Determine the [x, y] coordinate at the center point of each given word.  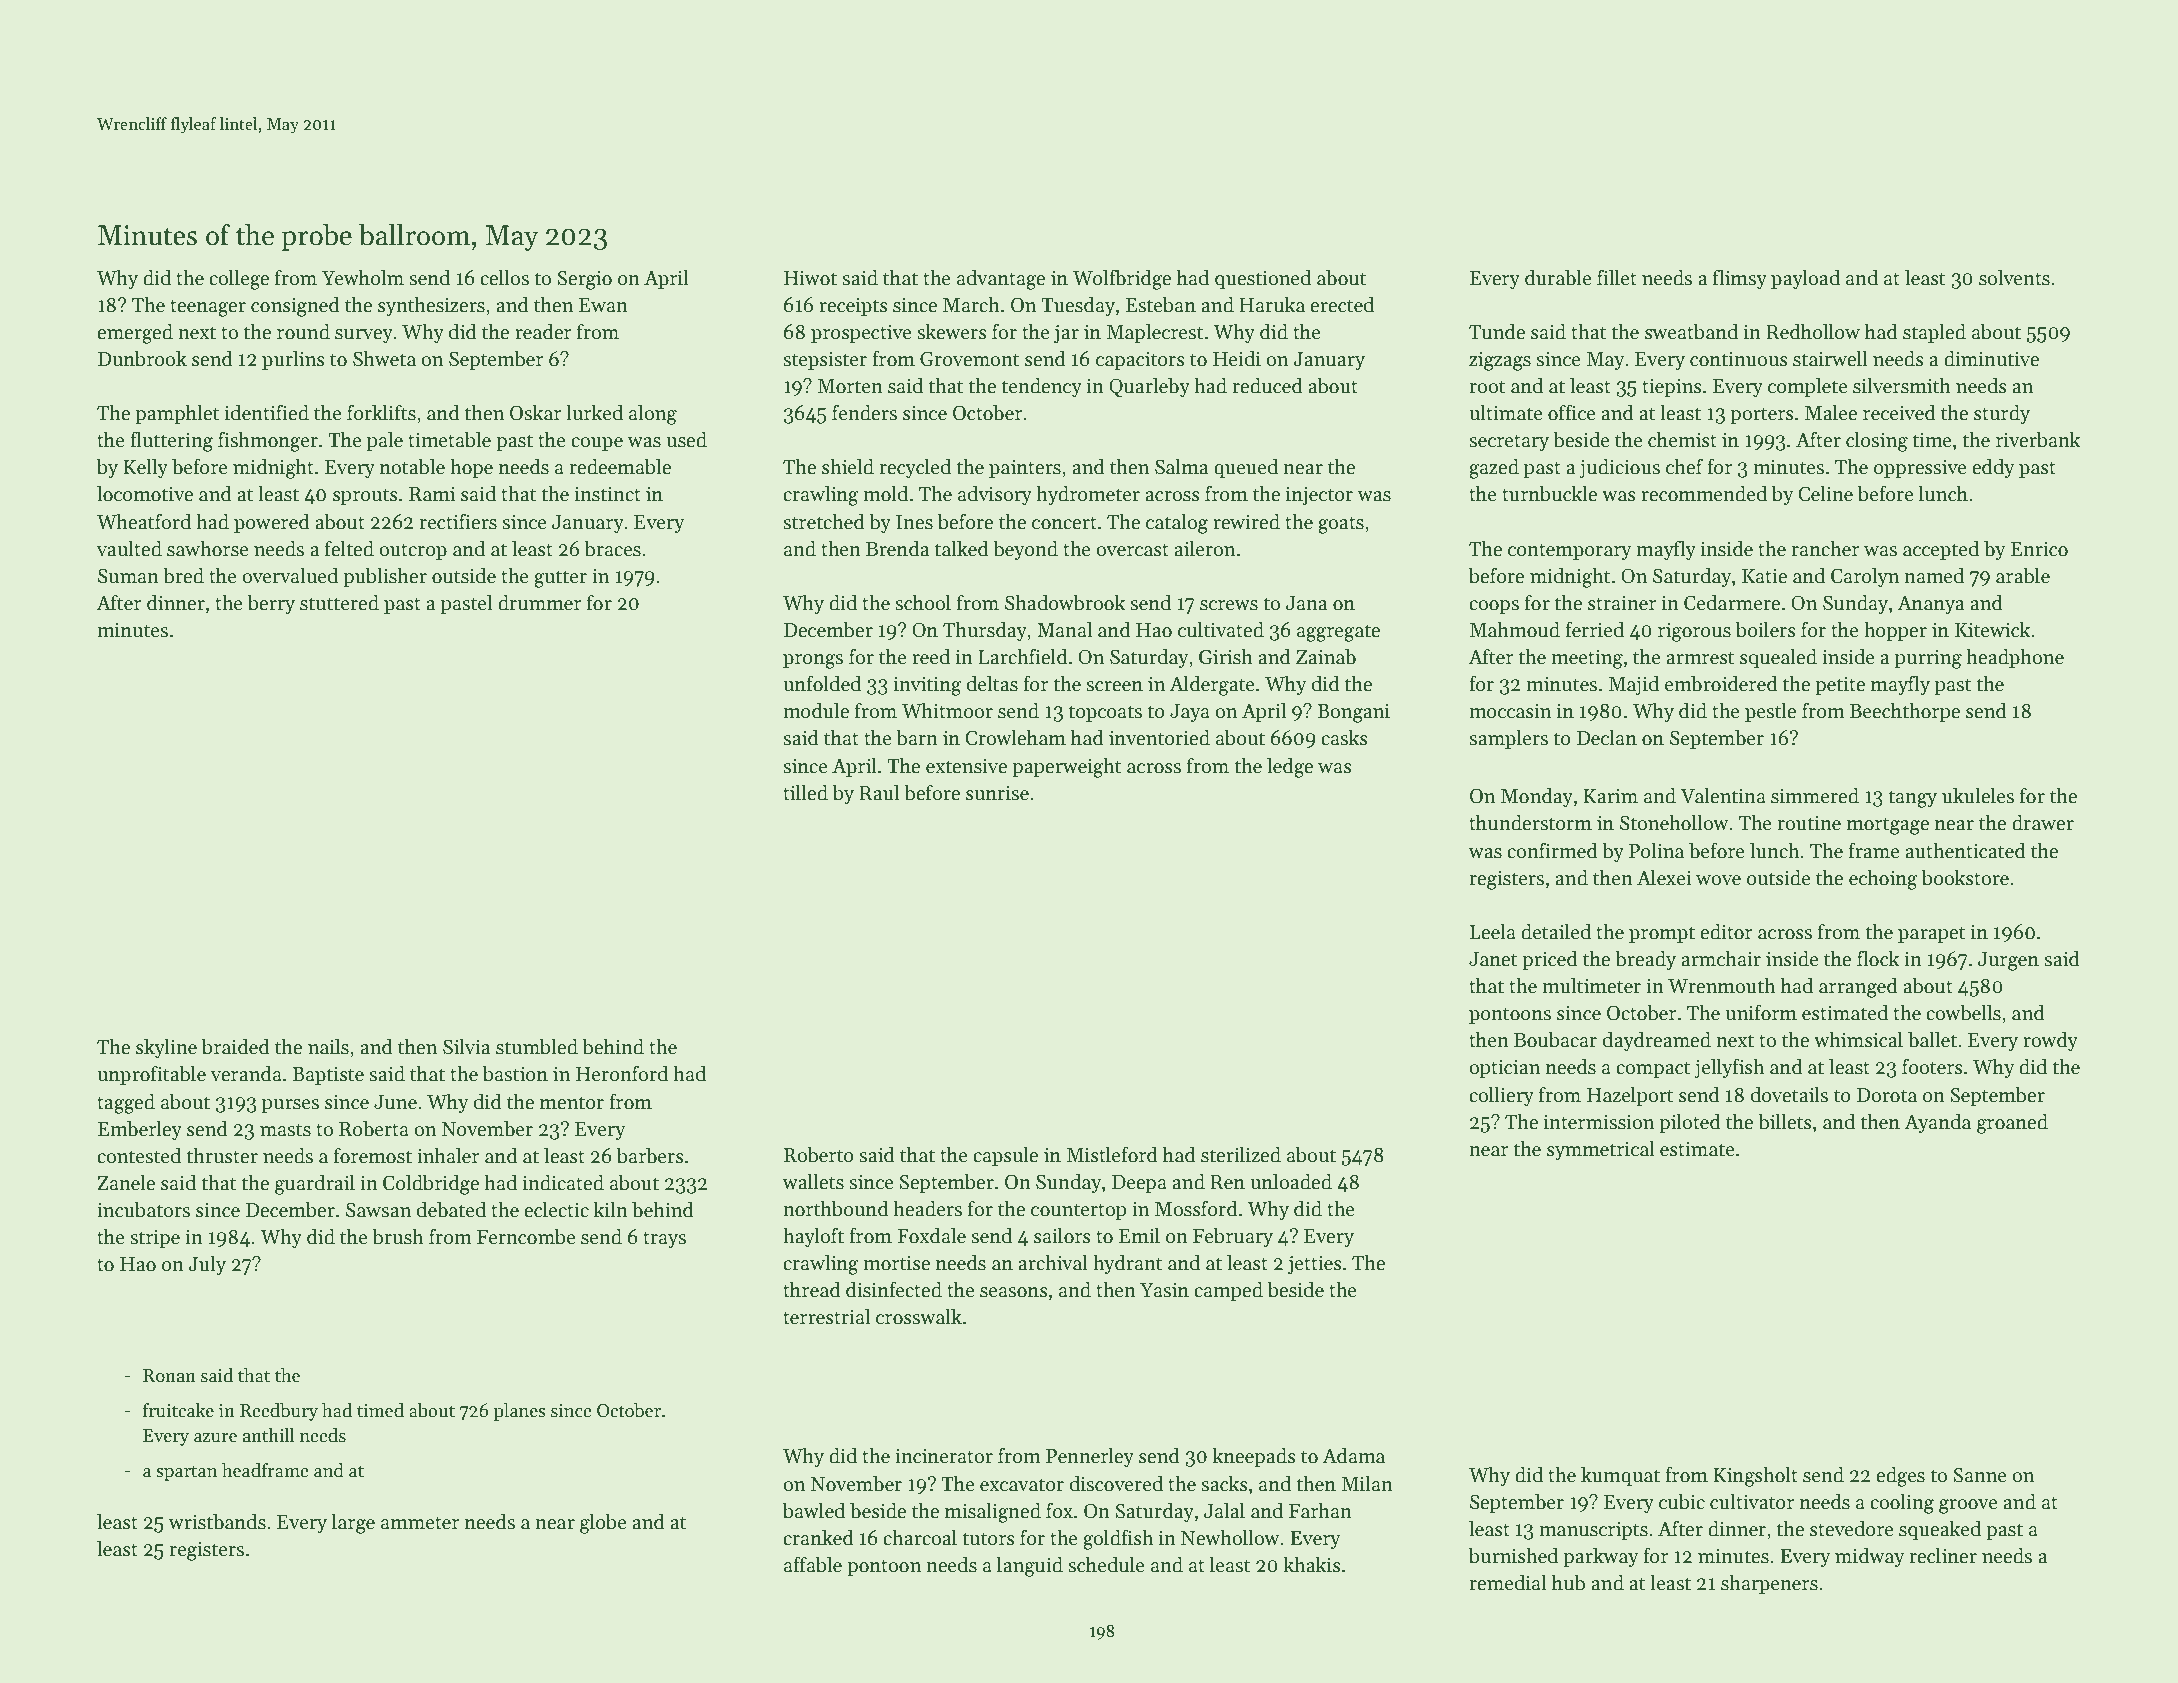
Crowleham [1015, 737]
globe [603, 1523]
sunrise [997, 793]
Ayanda [1937, 1123]
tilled [805, 792]
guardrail [315, 1184]
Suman [128, 576]
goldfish [1118, 1539]
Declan [1607, 737]
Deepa [1139, 1184]
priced [1550, 960]
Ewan [603, 305]
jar [1066, 333]
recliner [1943, 1555]
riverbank [2038, 439]
